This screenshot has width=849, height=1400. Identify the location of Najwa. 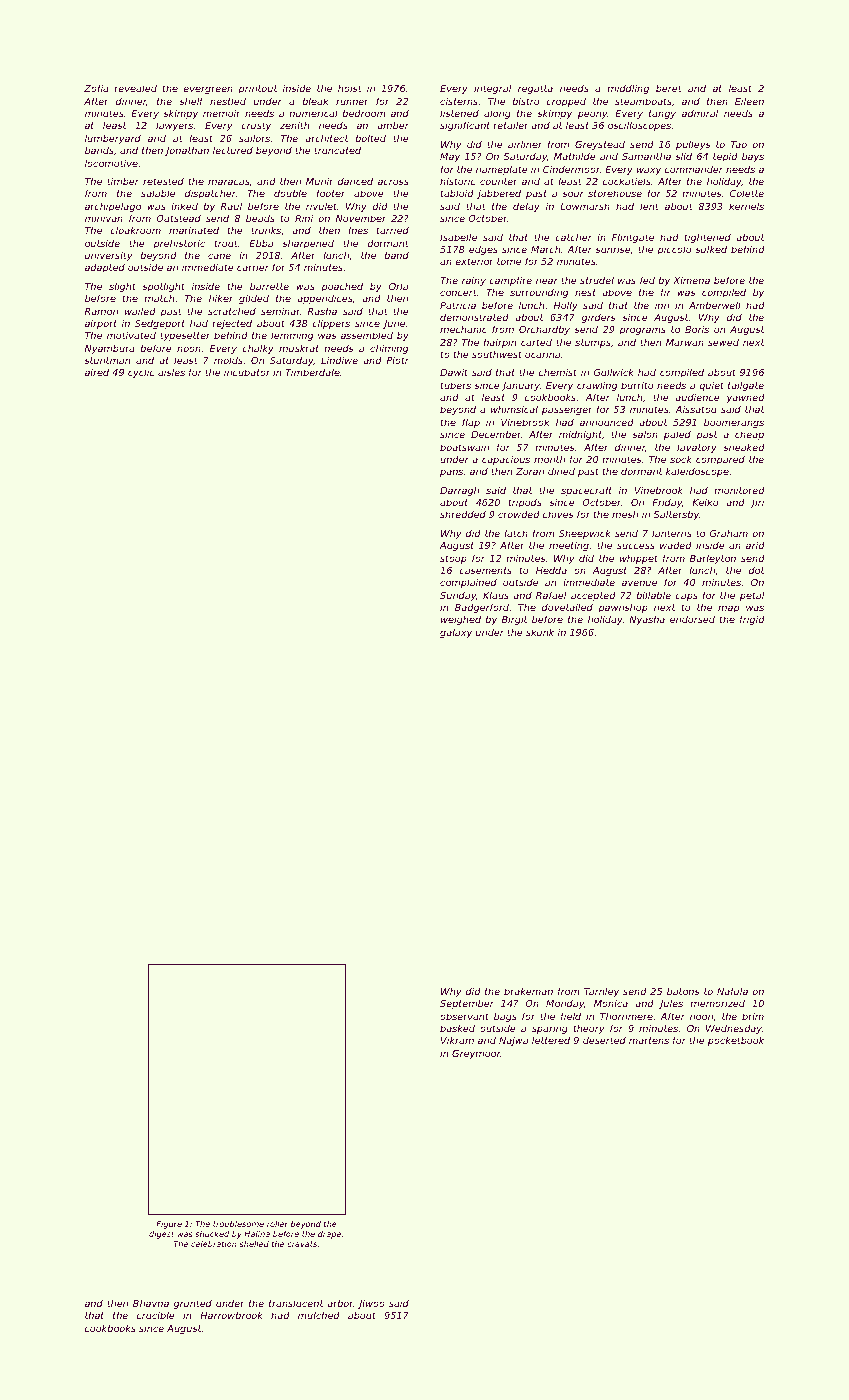
(513, 1041).
